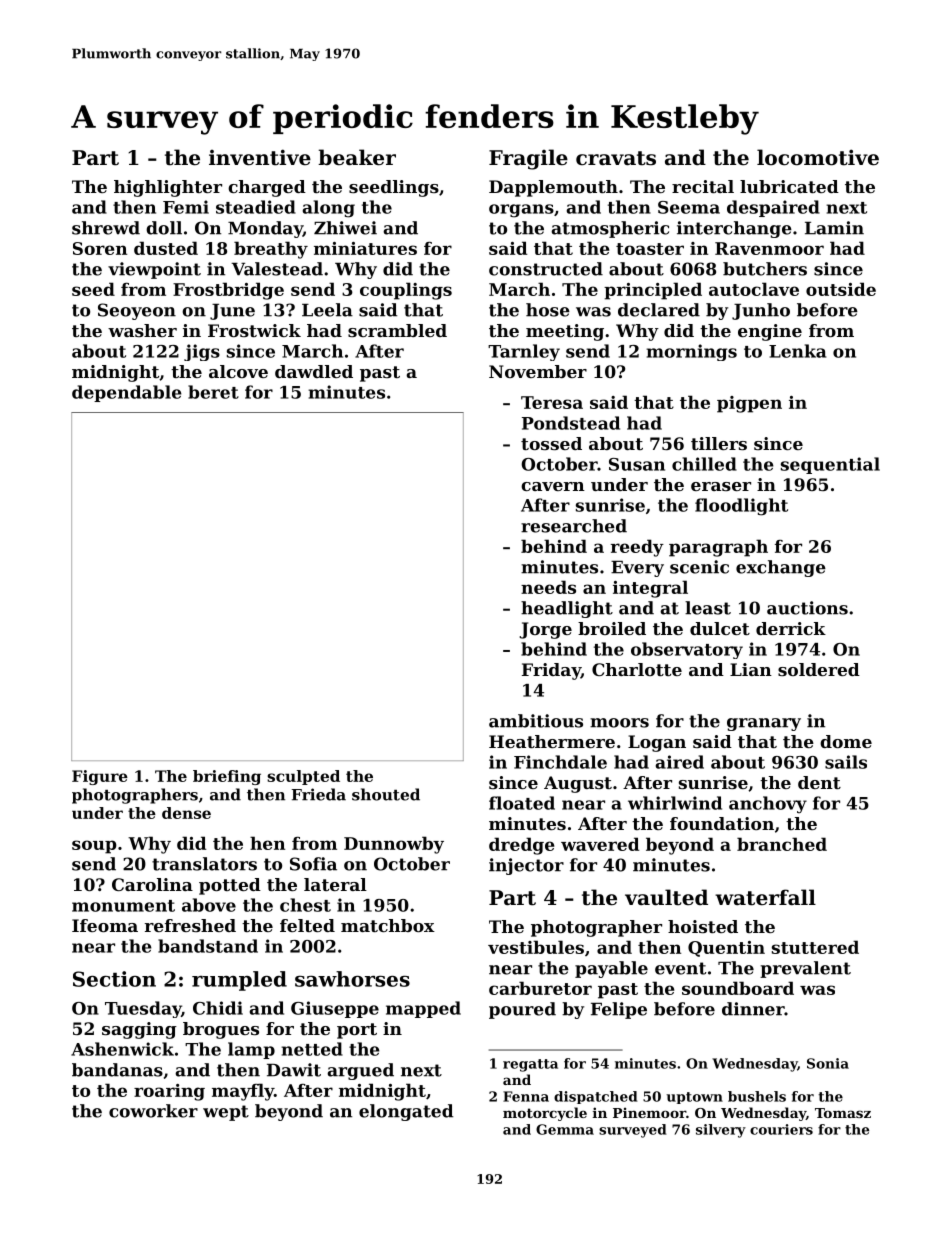  Describe the element at coordinates (781, 1129) in the screenshot. I see `couriers` at that location.
